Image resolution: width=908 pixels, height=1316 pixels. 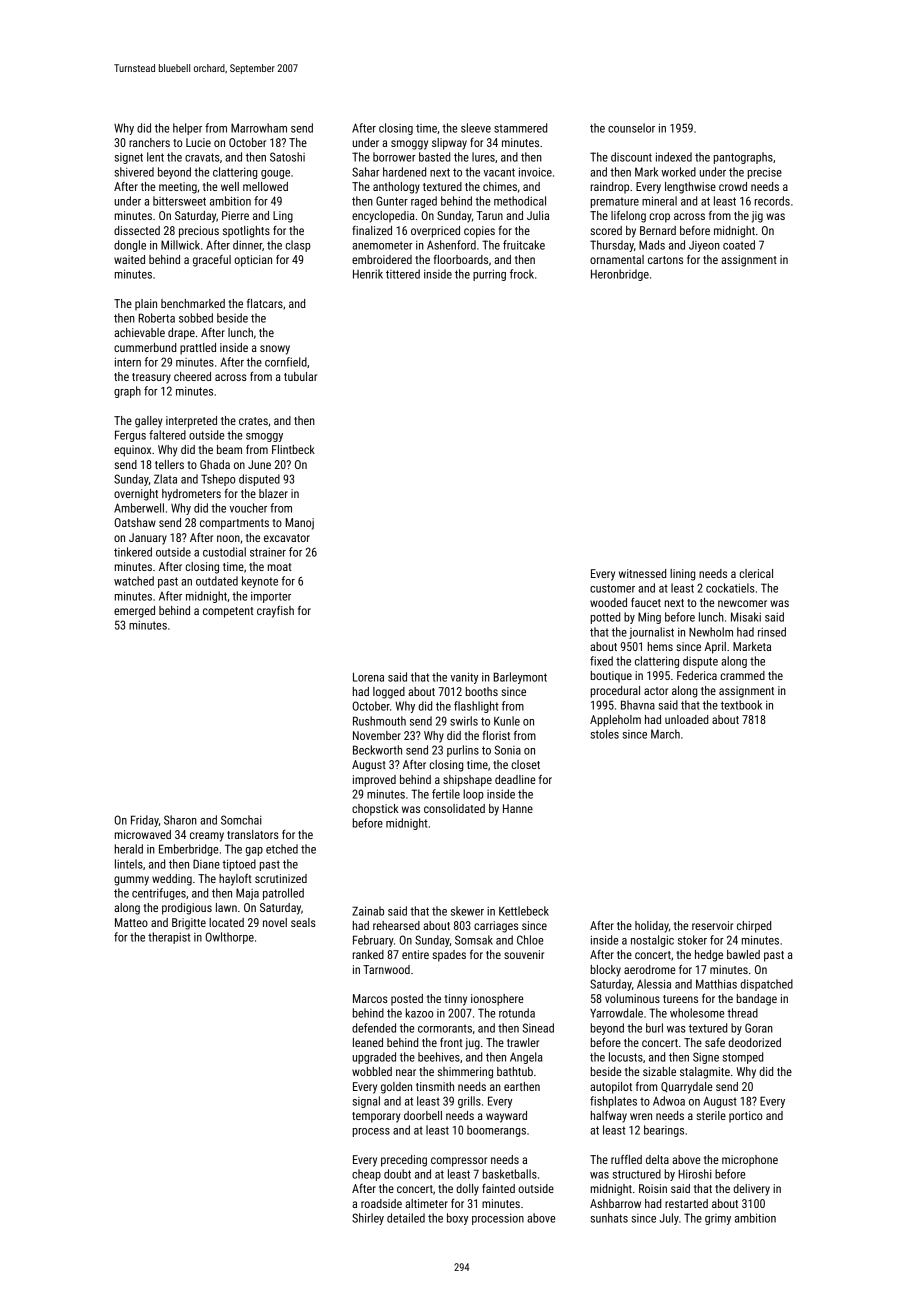 What do you see at coordinates (271, 597) in the screenshot?
I see `importer` at bounding box center [271, 597].
